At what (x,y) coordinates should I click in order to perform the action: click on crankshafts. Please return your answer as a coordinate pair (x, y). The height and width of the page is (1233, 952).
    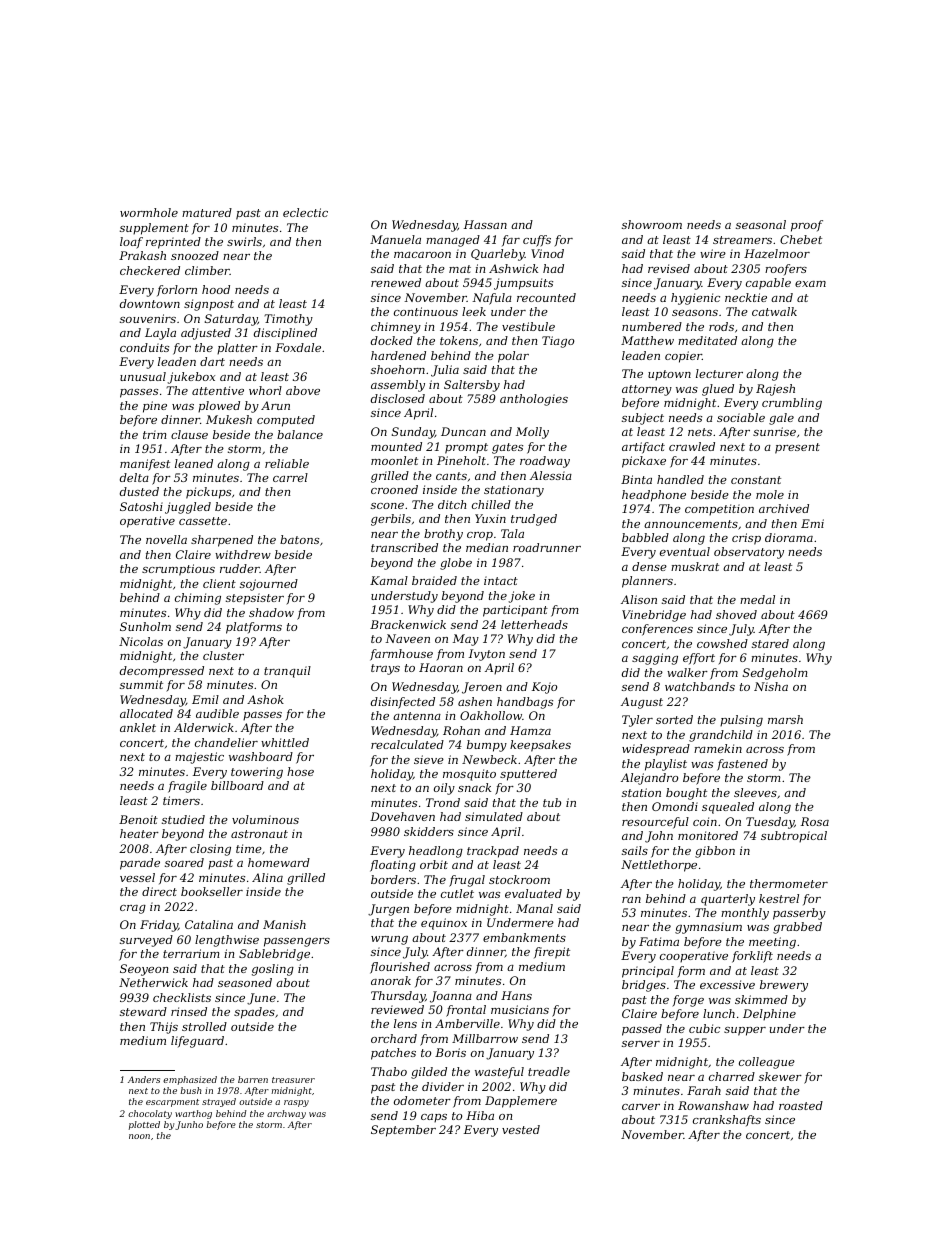
    Looking at the image, I should click on (727, 1120).
